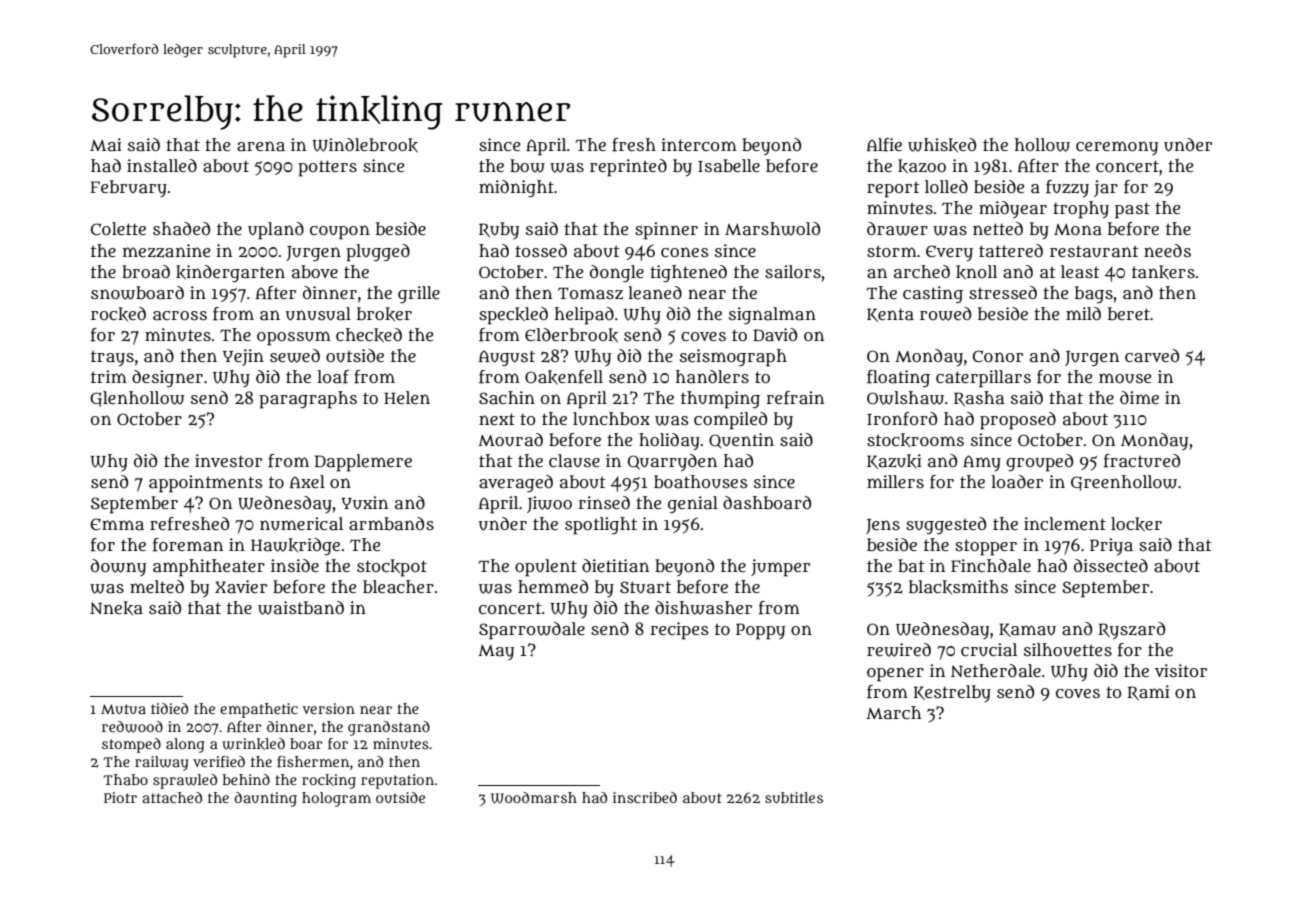 The height and width of the screenshot is (924, 1308). I want to click on Rasha, so click(979, 398).
